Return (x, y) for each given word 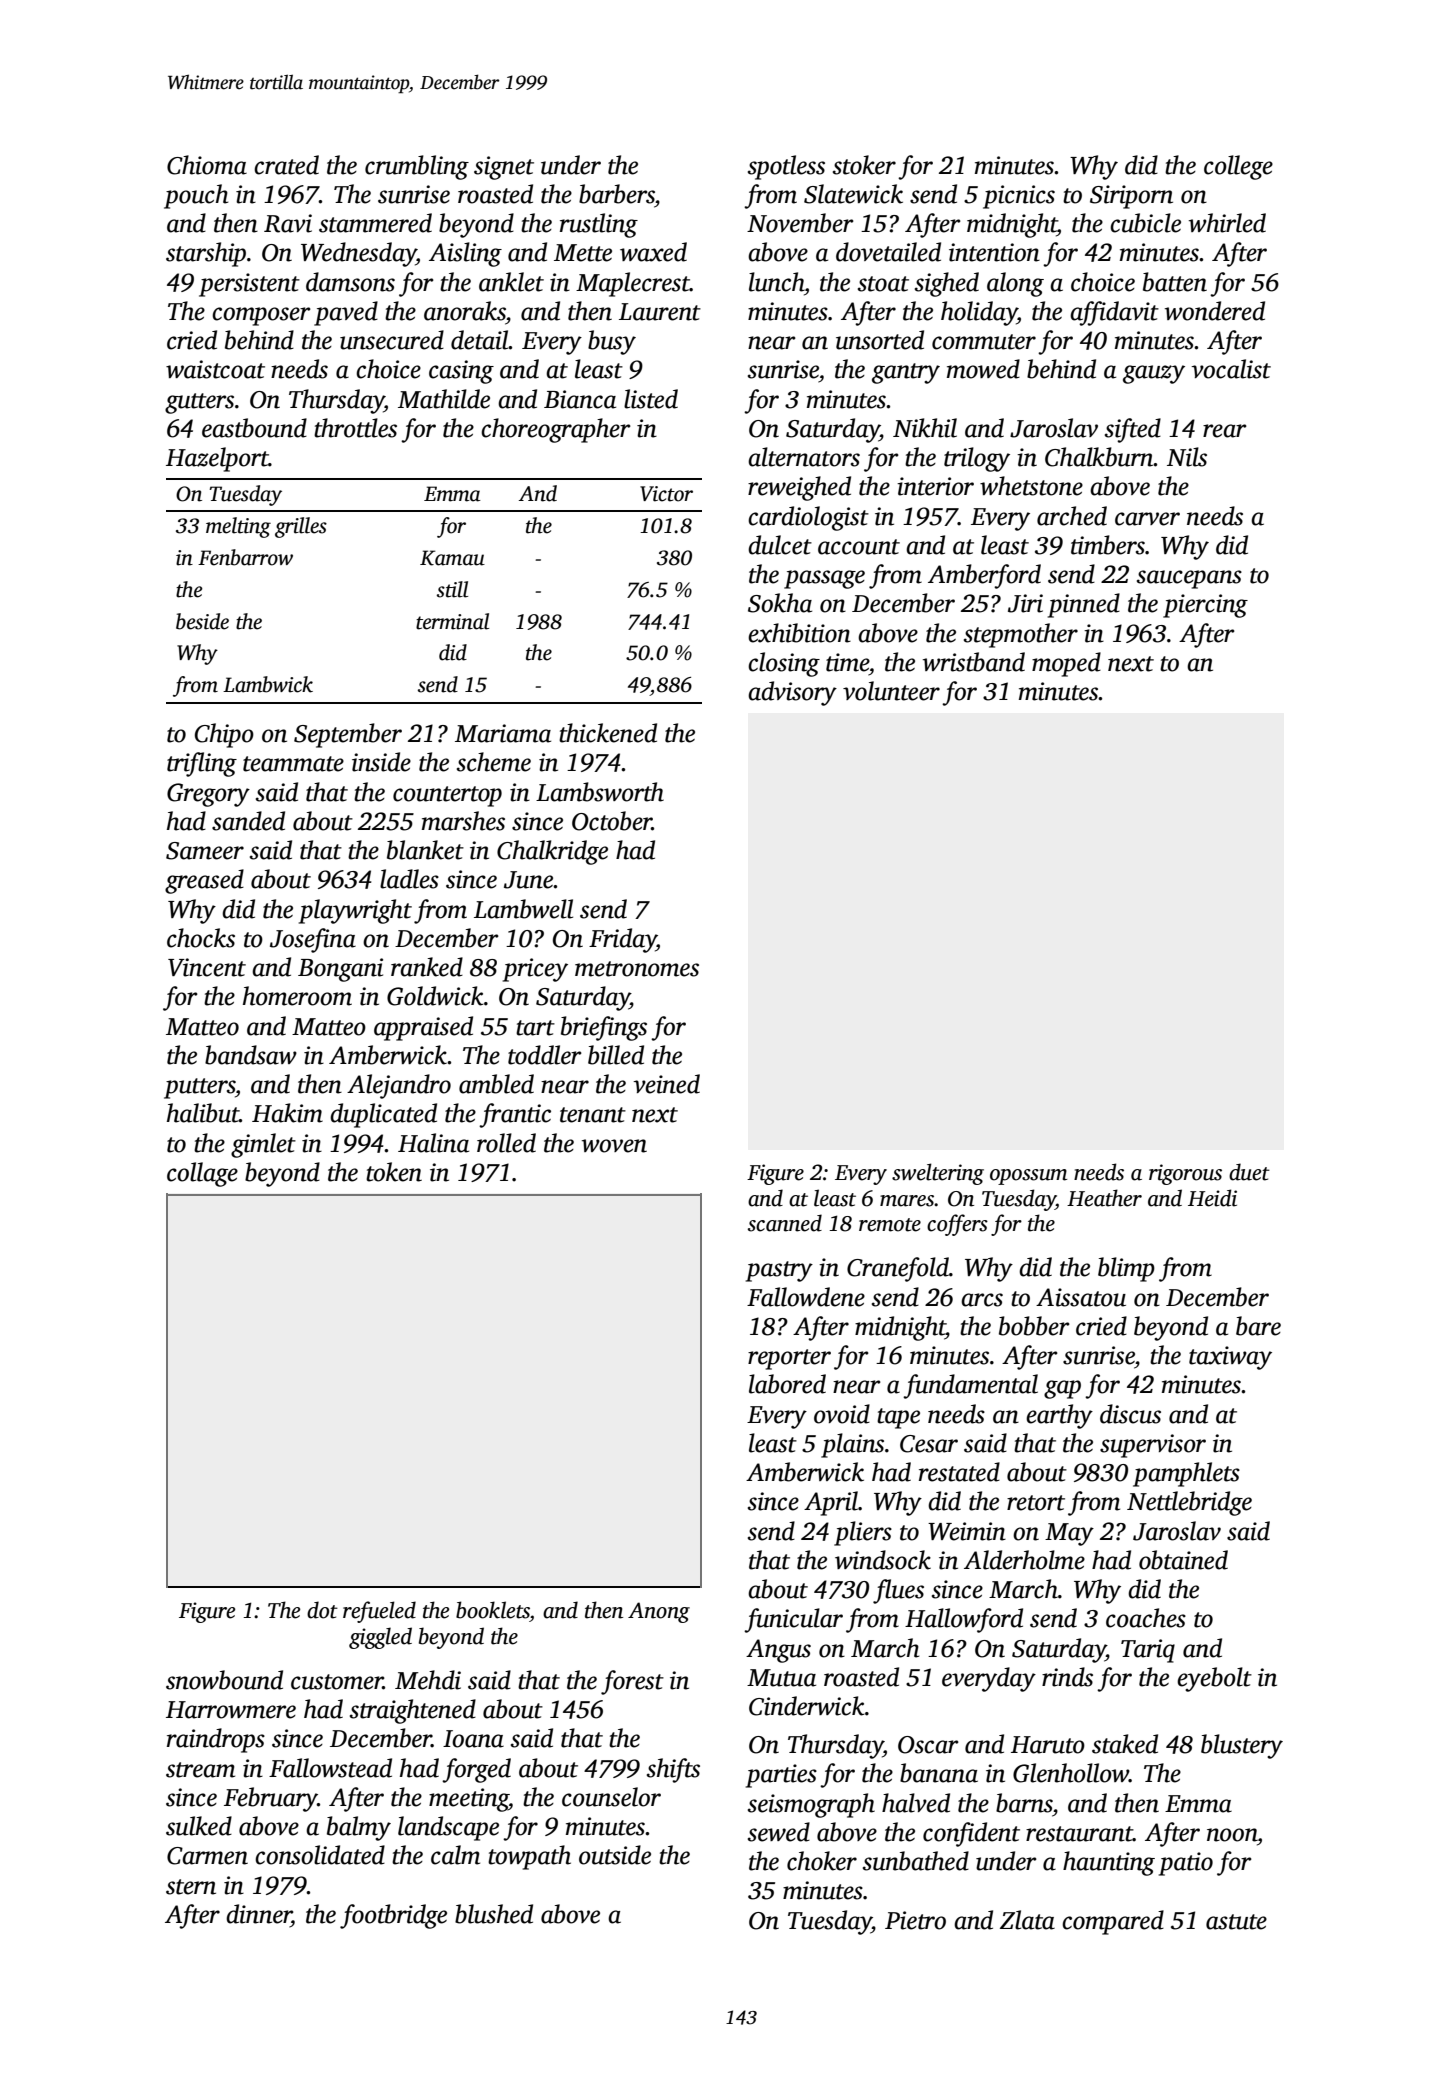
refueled (379, 1612)
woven (614, 1146)
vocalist (1231, 369)
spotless (786, 167)
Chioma (207, 165)
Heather (1104, 1198)
